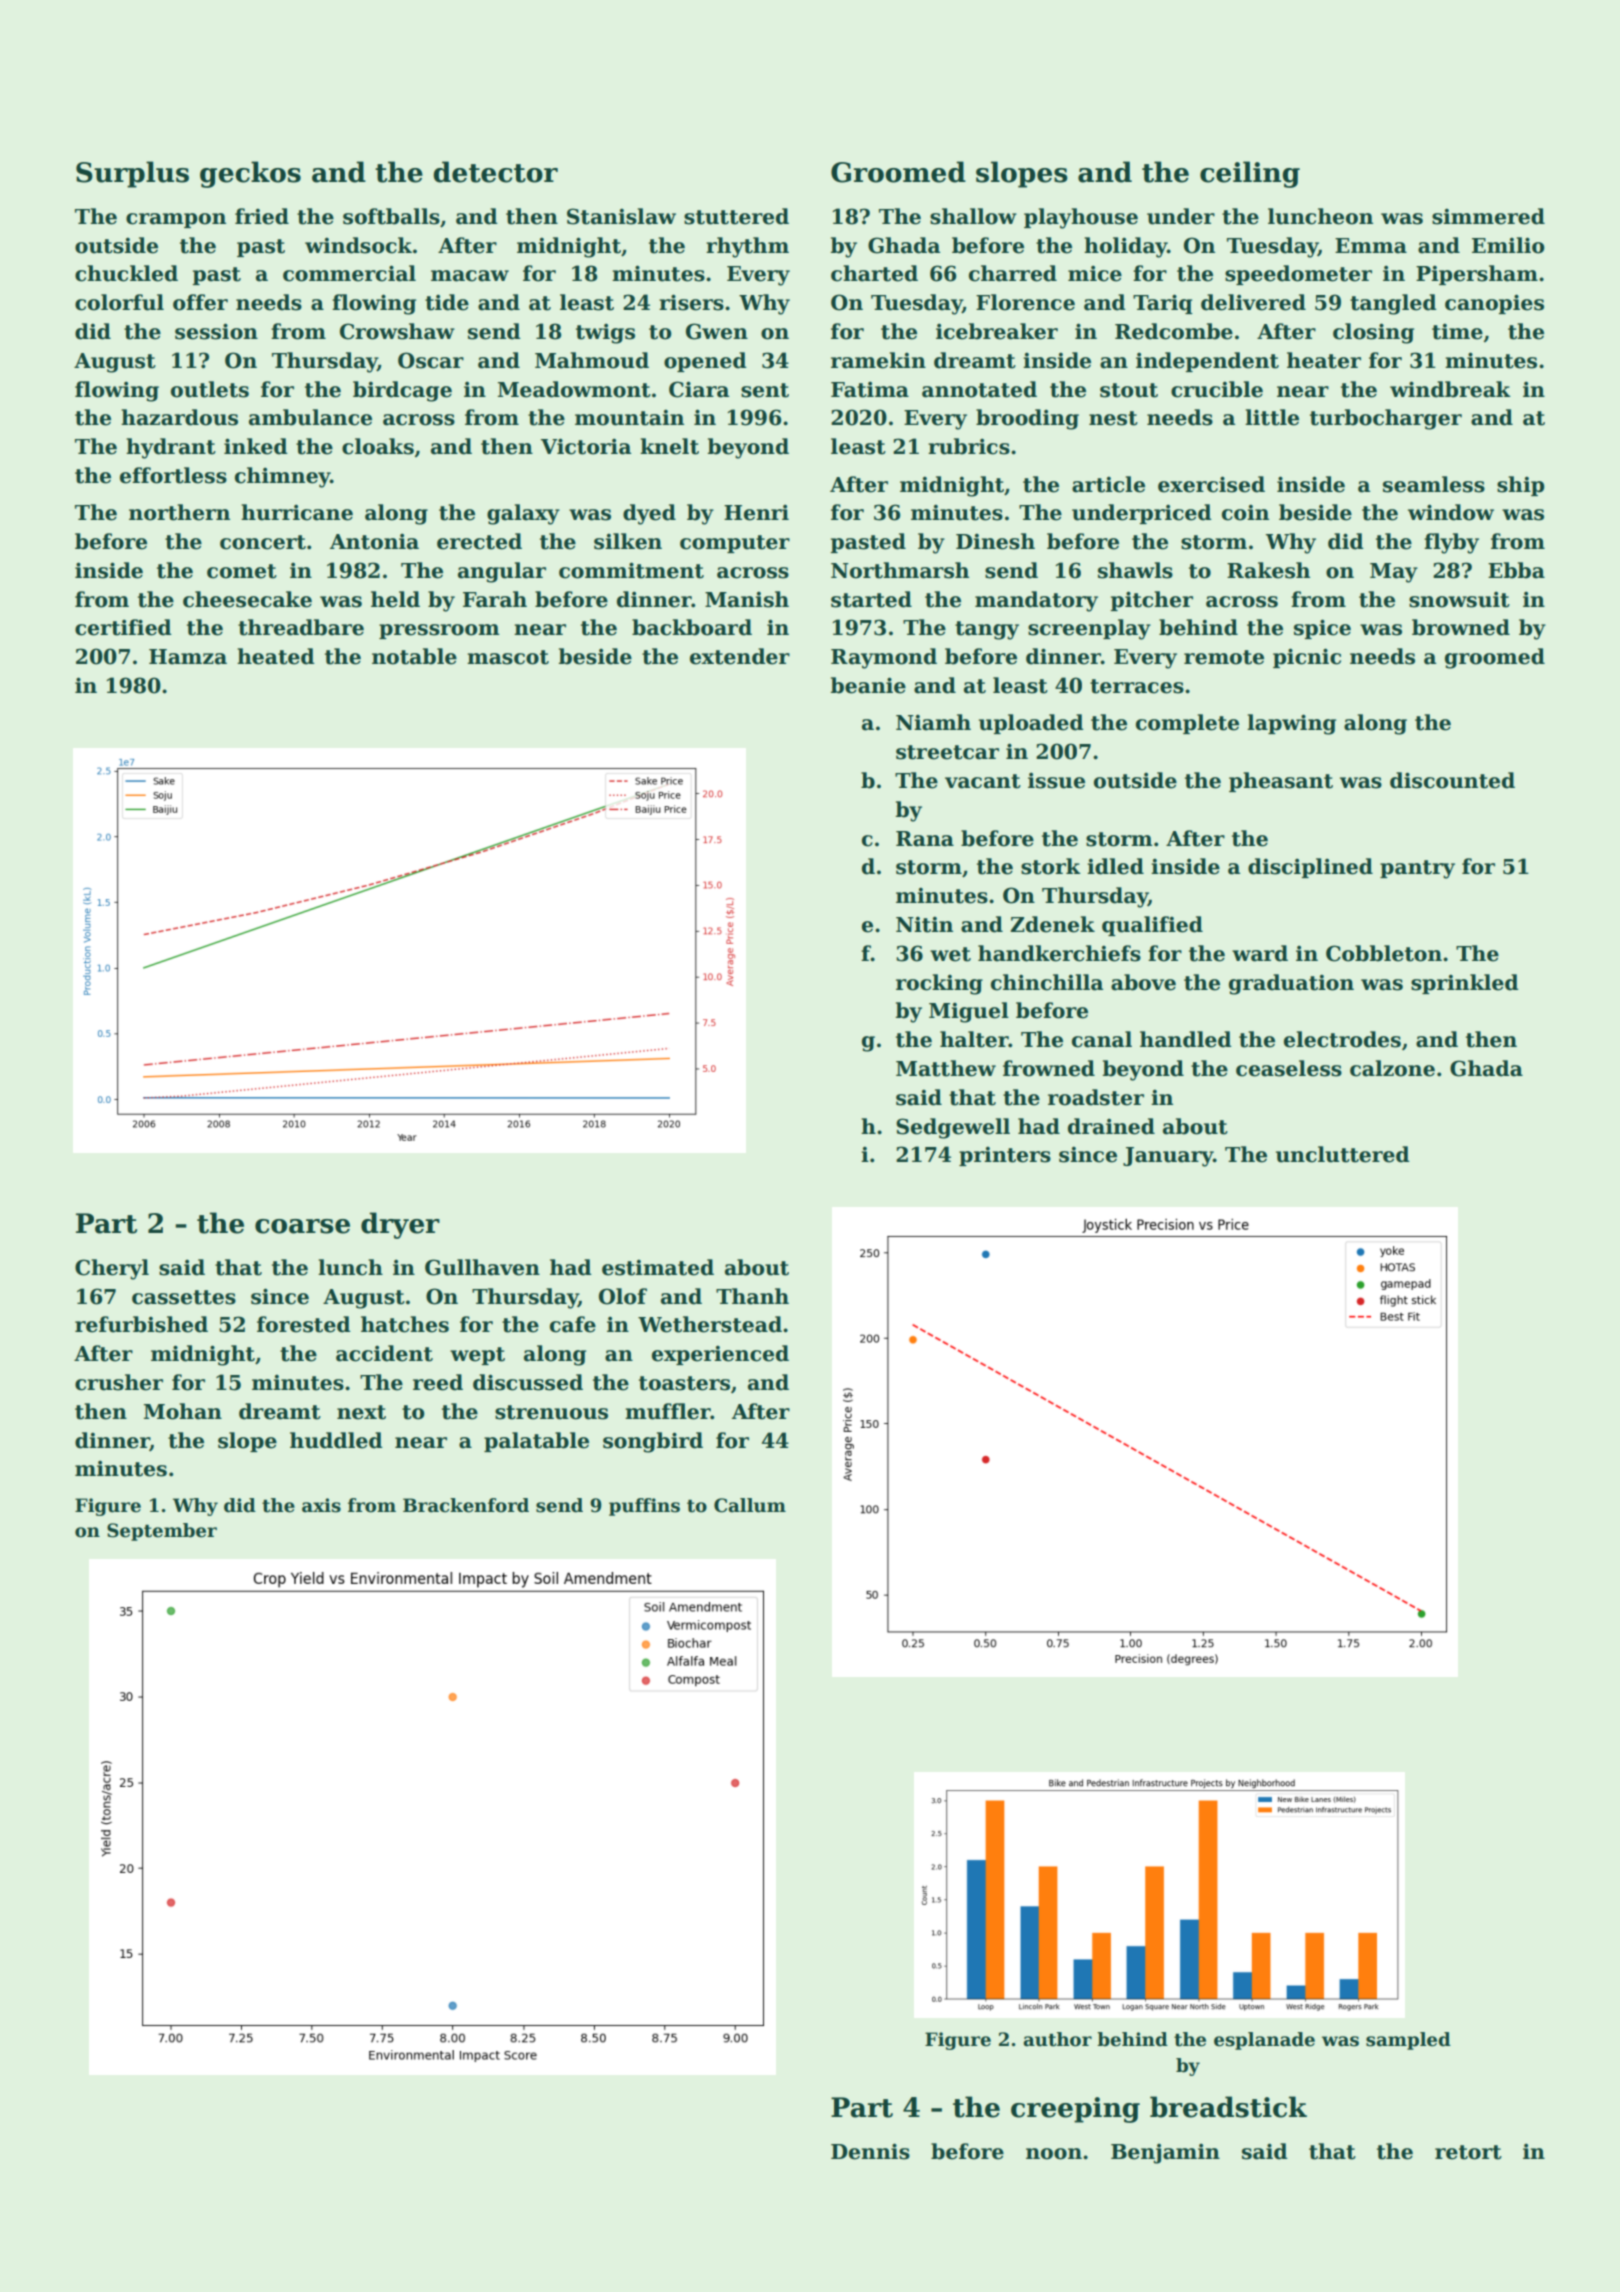 Image resolution: width=1620 pixels, height=2292 pixels. What do you see at coordinates (1488, 216) in the screenshot?
I see `simmered` at bounding box center [1488, 216].
